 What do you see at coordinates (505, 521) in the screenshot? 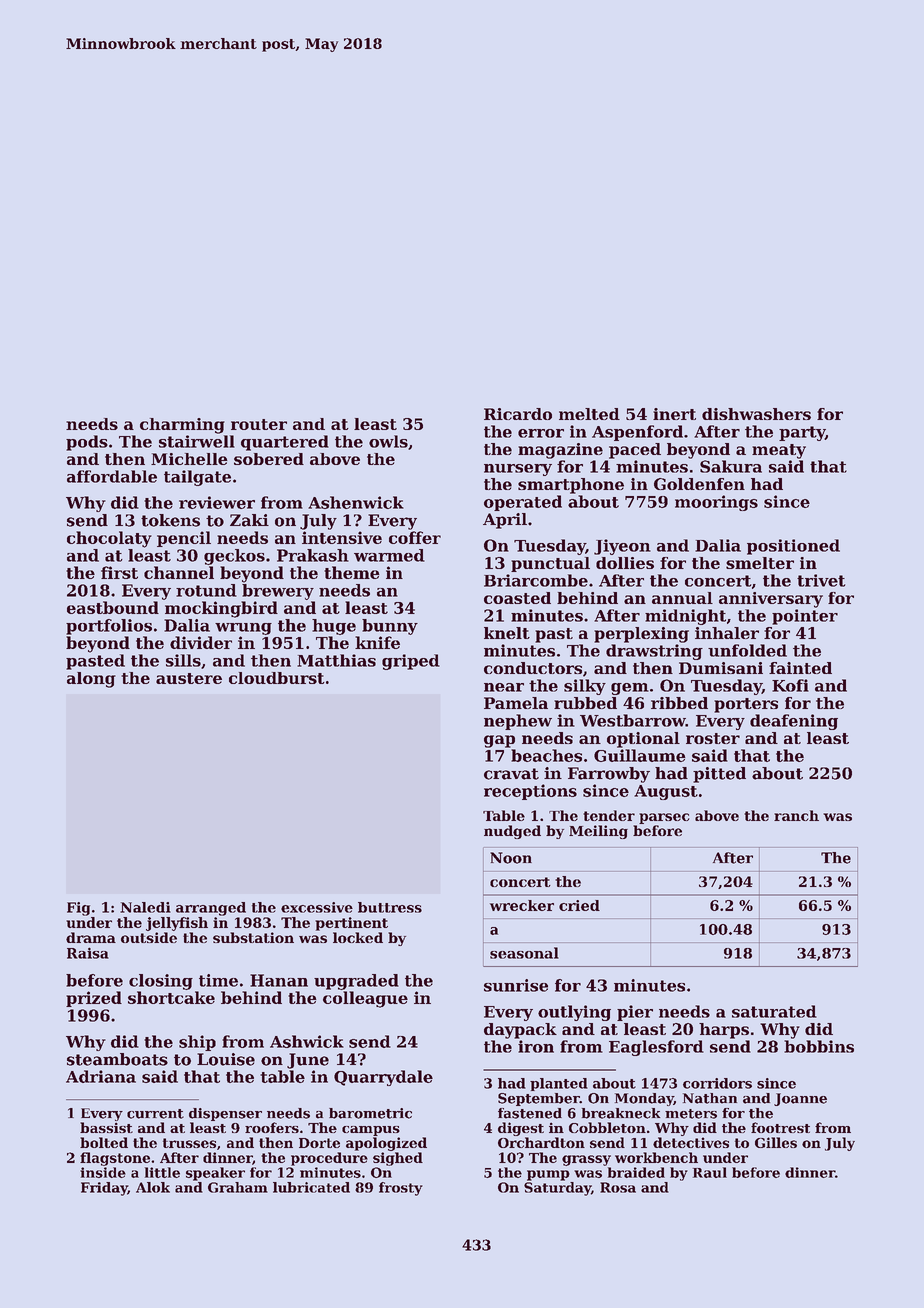
I see `April` at bounding box center [505, 521].
